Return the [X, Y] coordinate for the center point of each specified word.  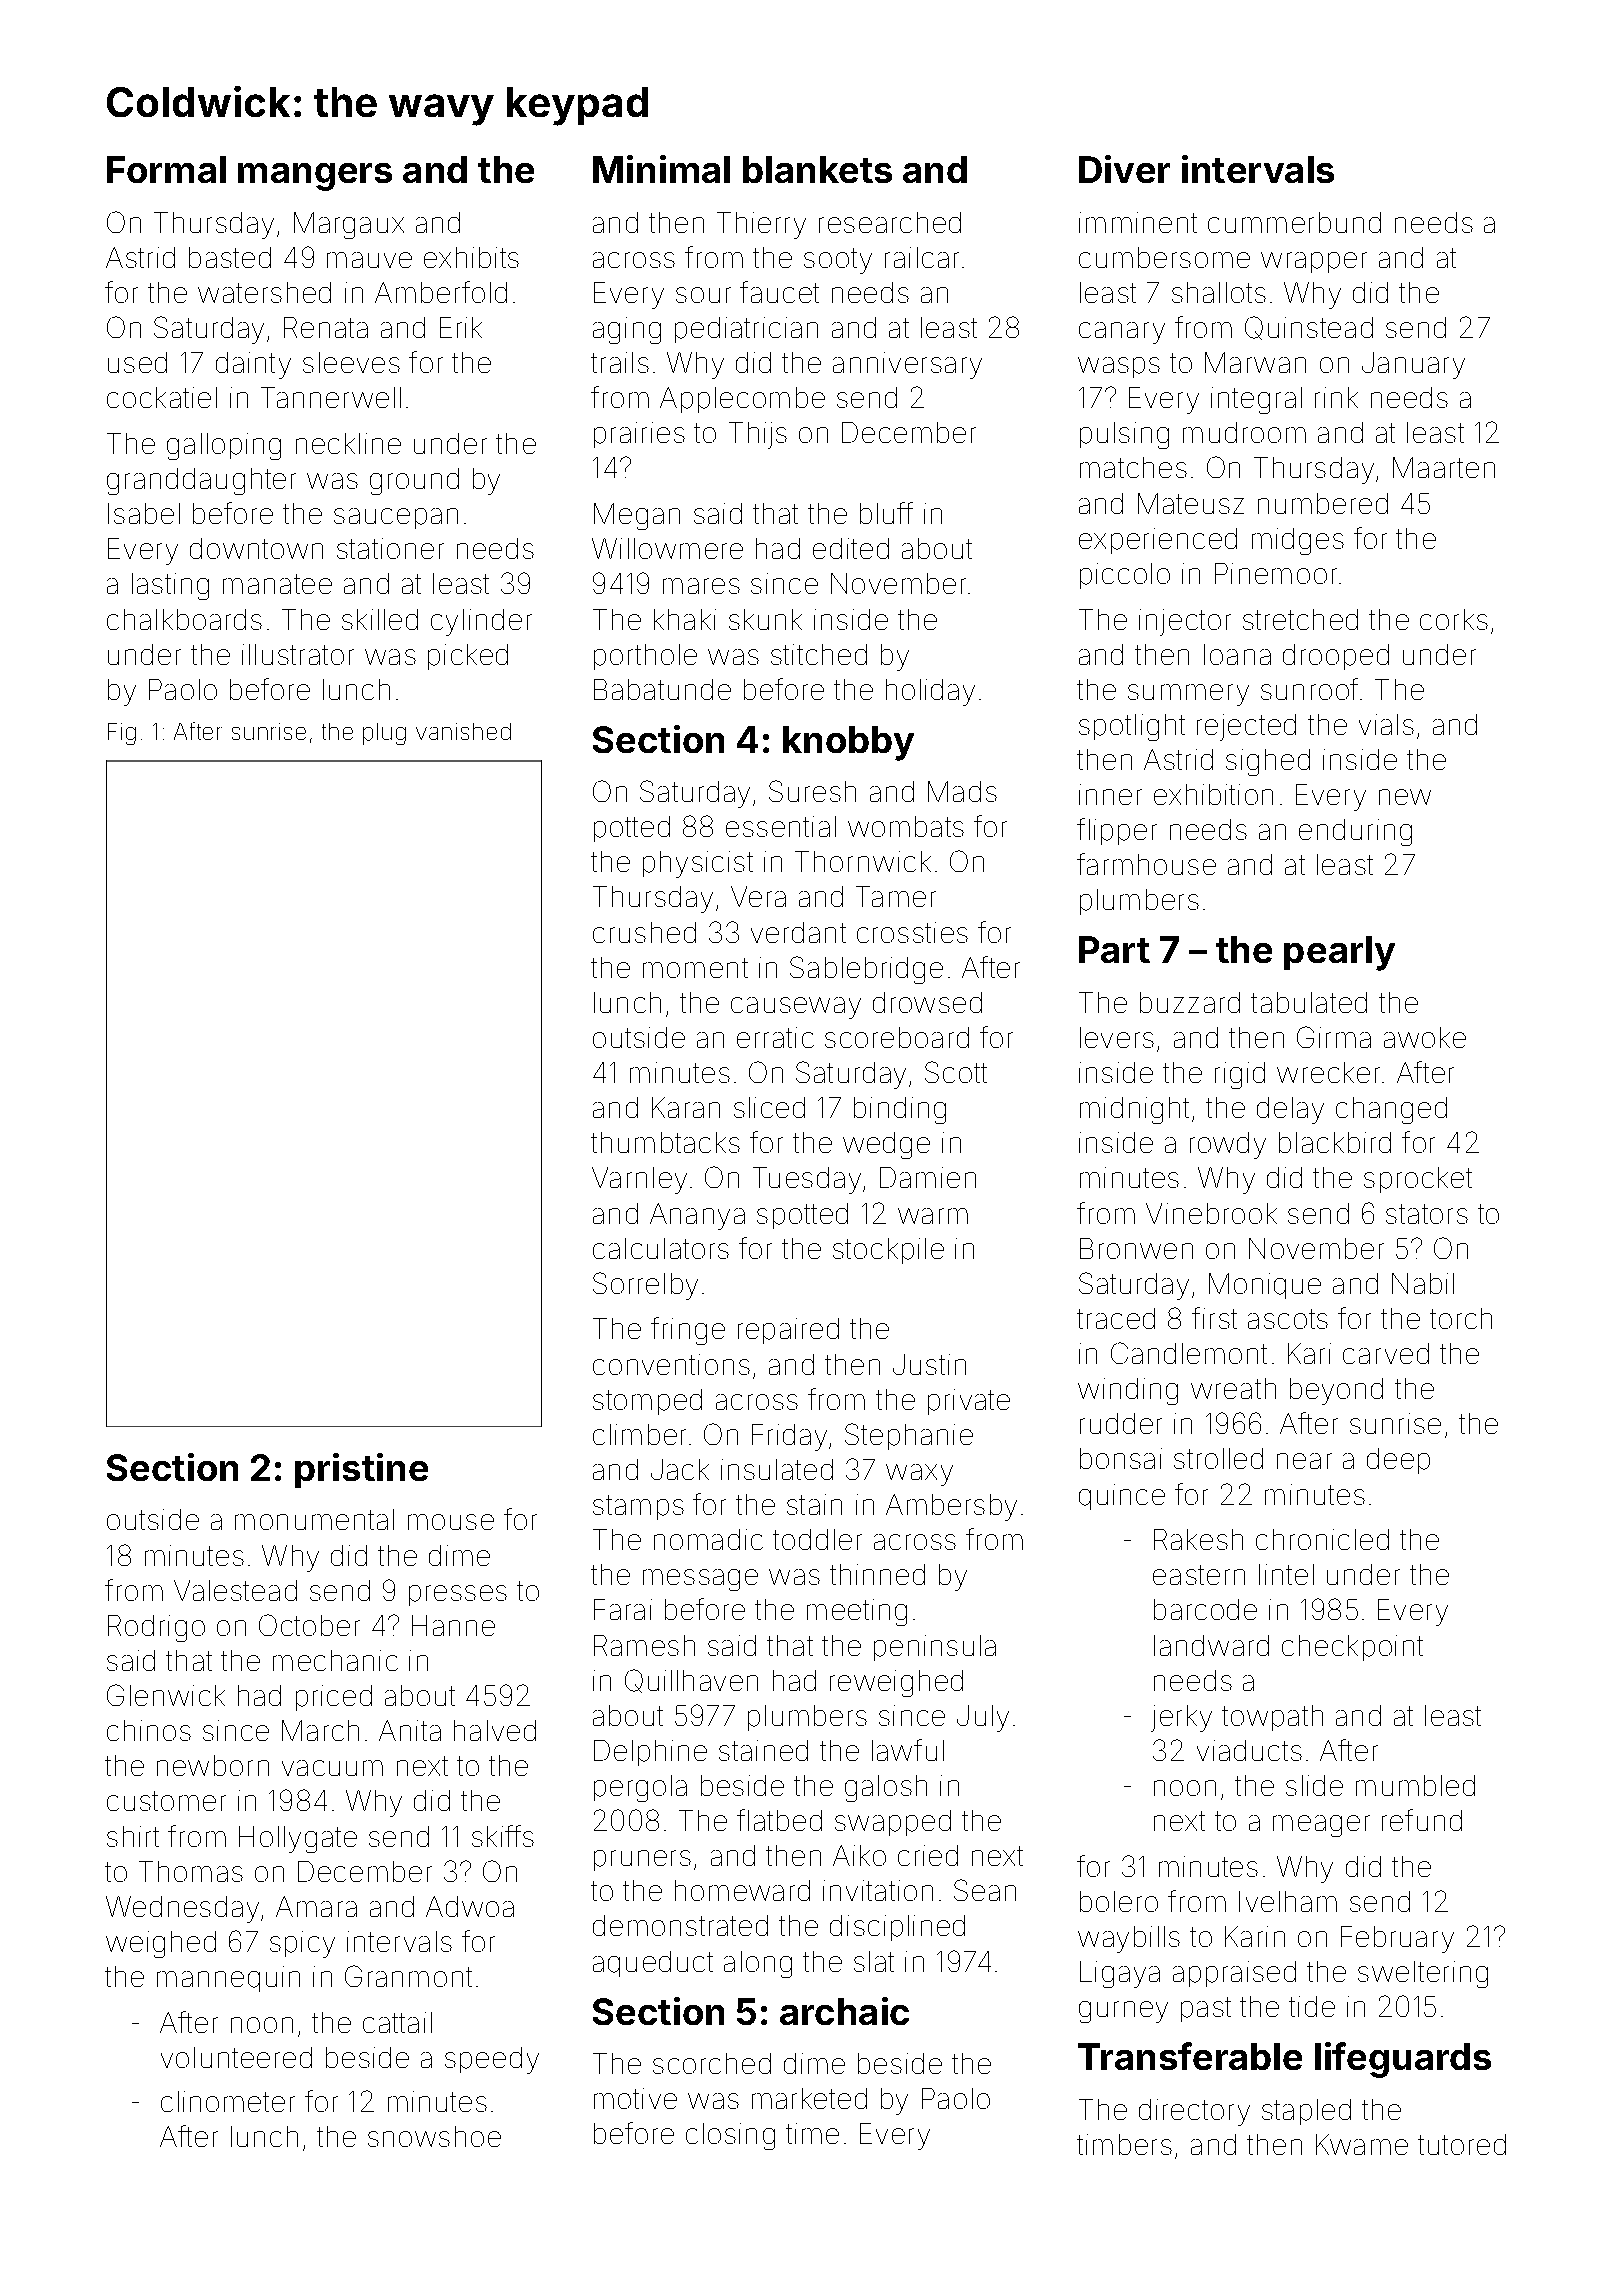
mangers [315, 177]
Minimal [661, 169]
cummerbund [1294, 222]
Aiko [859, 1855]
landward [1211, 1645]
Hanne [453, 1625]
